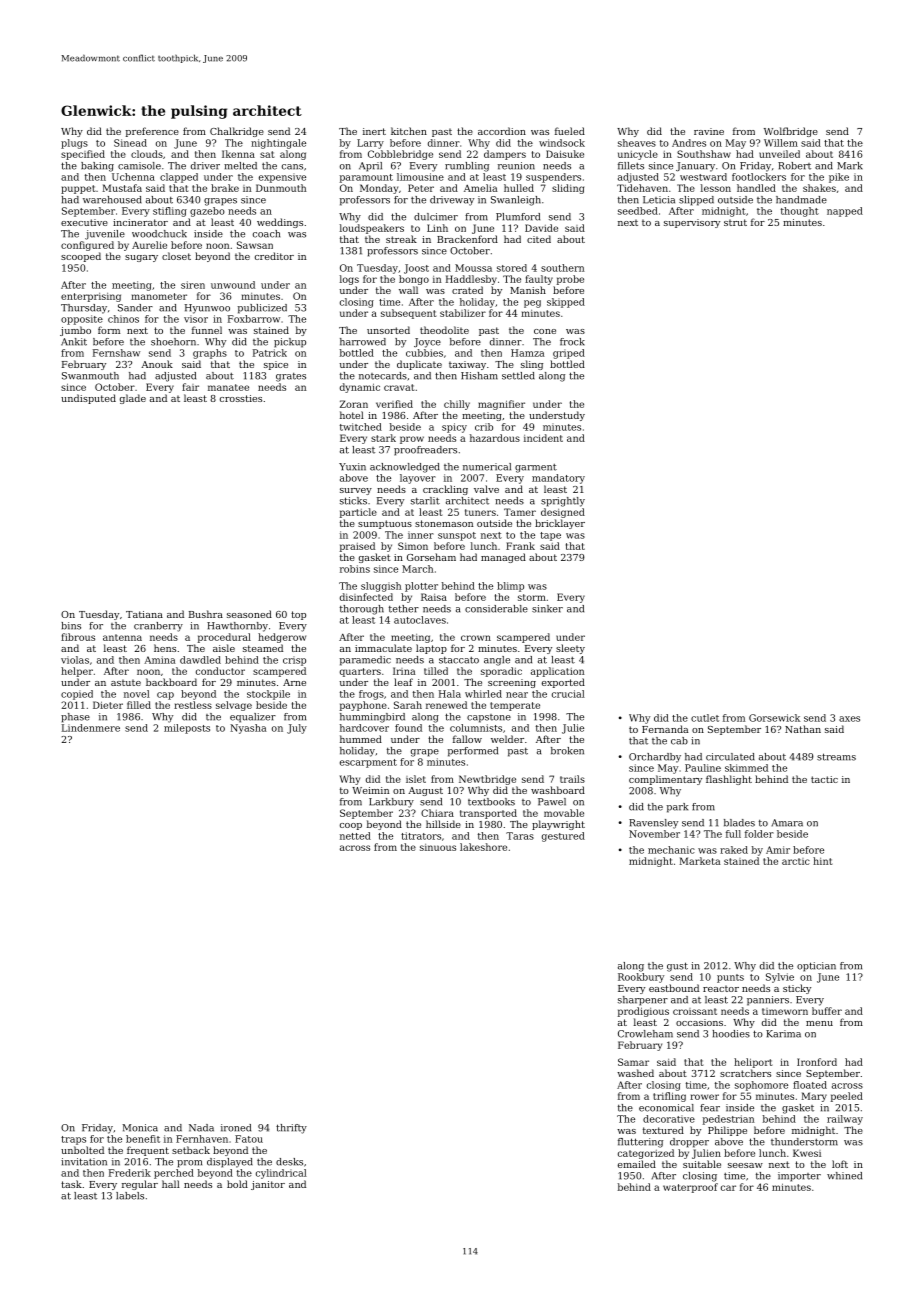 The width and height of the screenshot is (924, 1308). What do you see at coordinates (201, 1128) in the screenshot?
I see `Nada` at bounding box center [201, 1128].
